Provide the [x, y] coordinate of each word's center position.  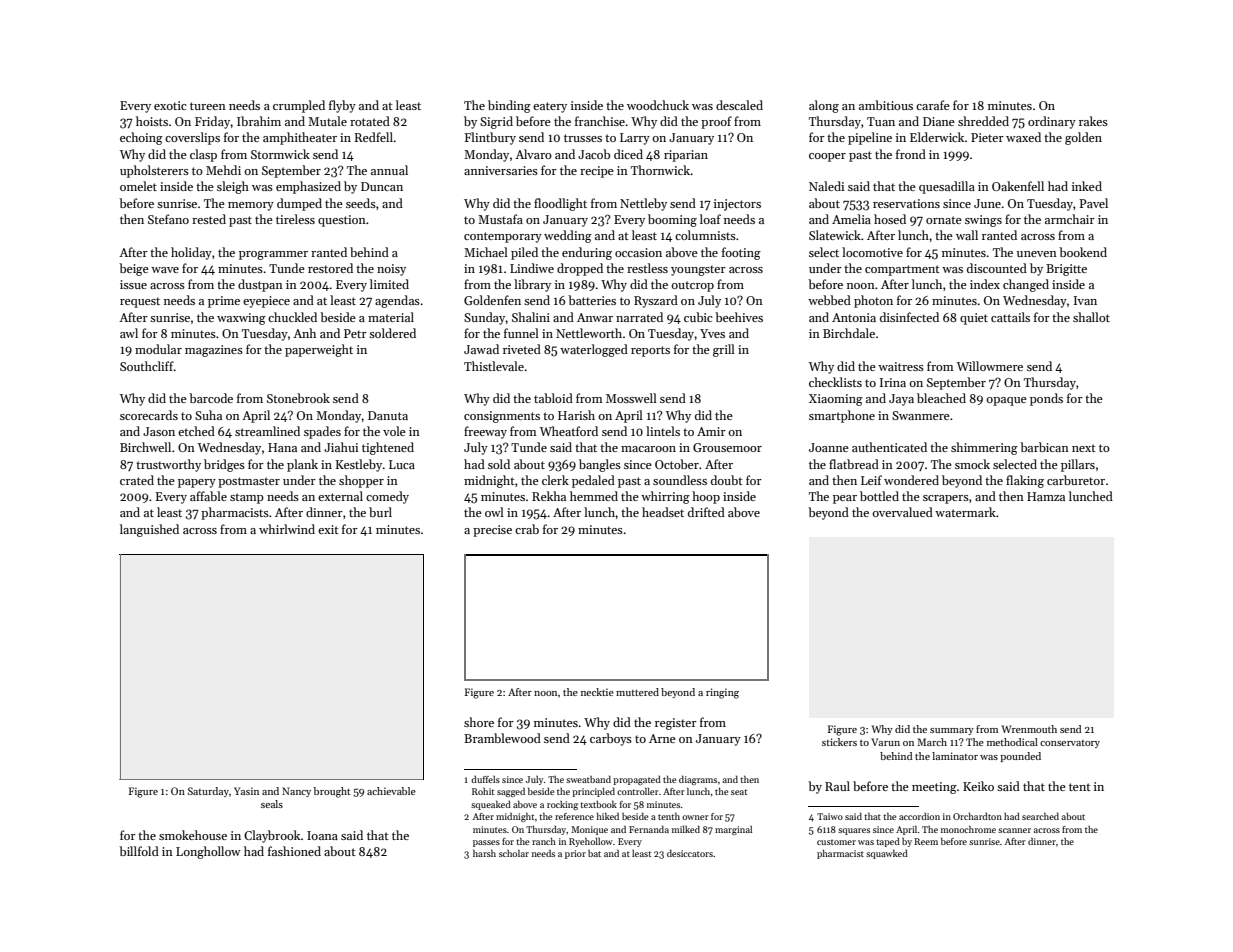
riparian [686, 156]
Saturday [208, 792]
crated [137, 480]
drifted [706, 512]
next [1084, 448]
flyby [342, 106]
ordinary [1052, 122]
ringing [722, 693]
